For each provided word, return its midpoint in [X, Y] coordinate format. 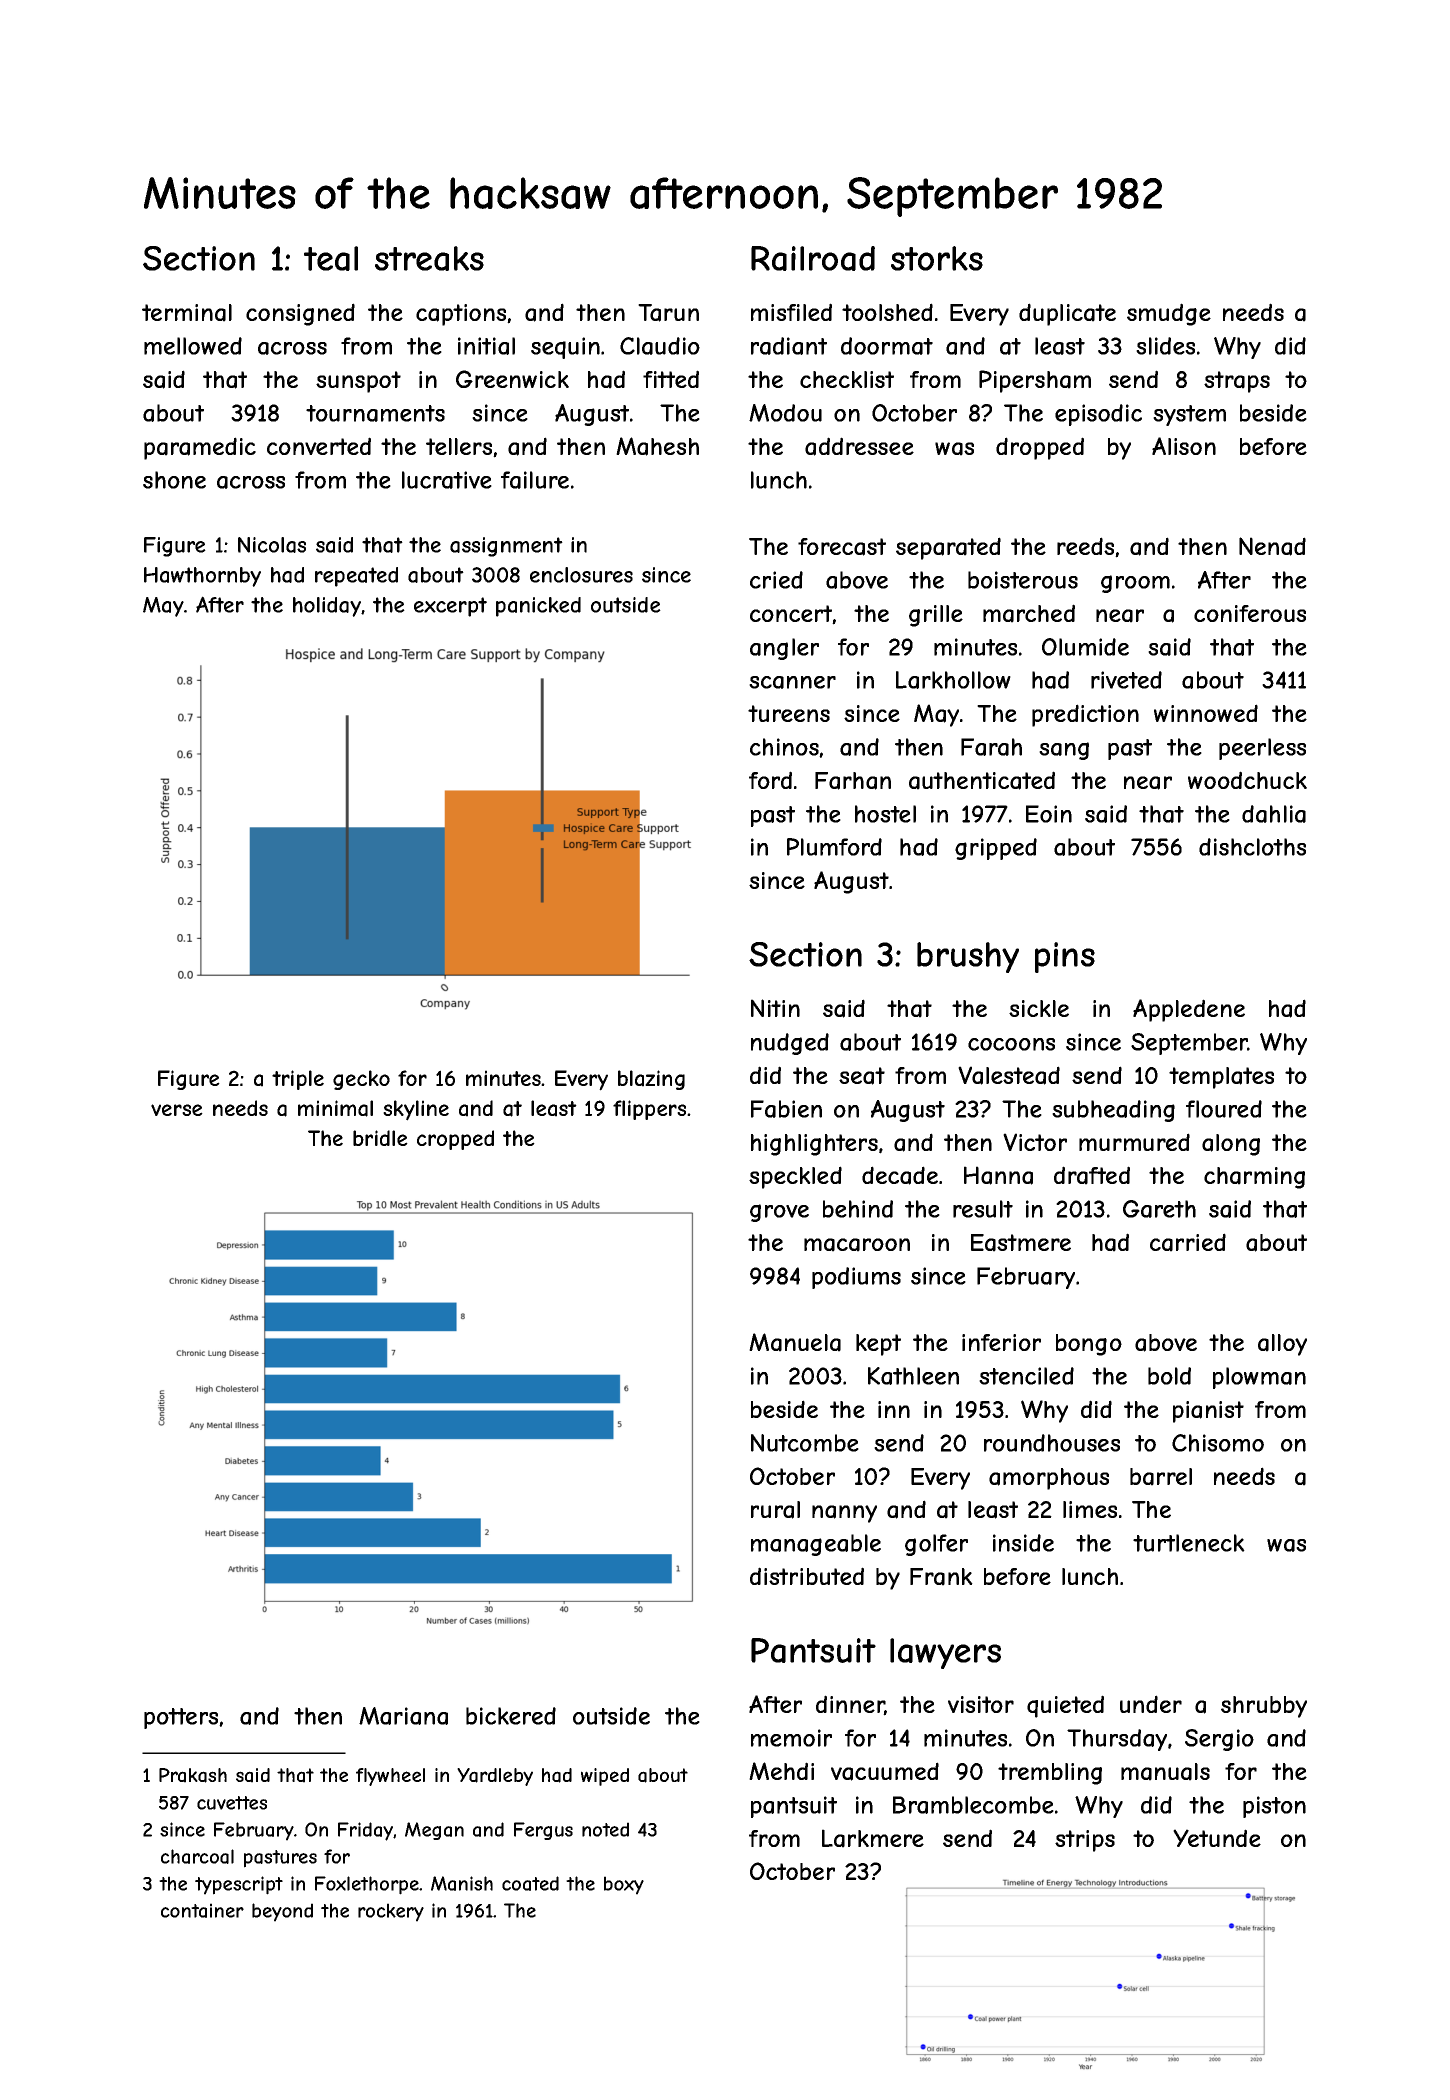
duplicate [1067, 314]
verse [177, 1110]
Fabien [786, 1109]
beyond [282, 1912]
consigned [300, 314]
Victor [1035, 1142]
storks [937, 258]
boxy [624, 1885]
